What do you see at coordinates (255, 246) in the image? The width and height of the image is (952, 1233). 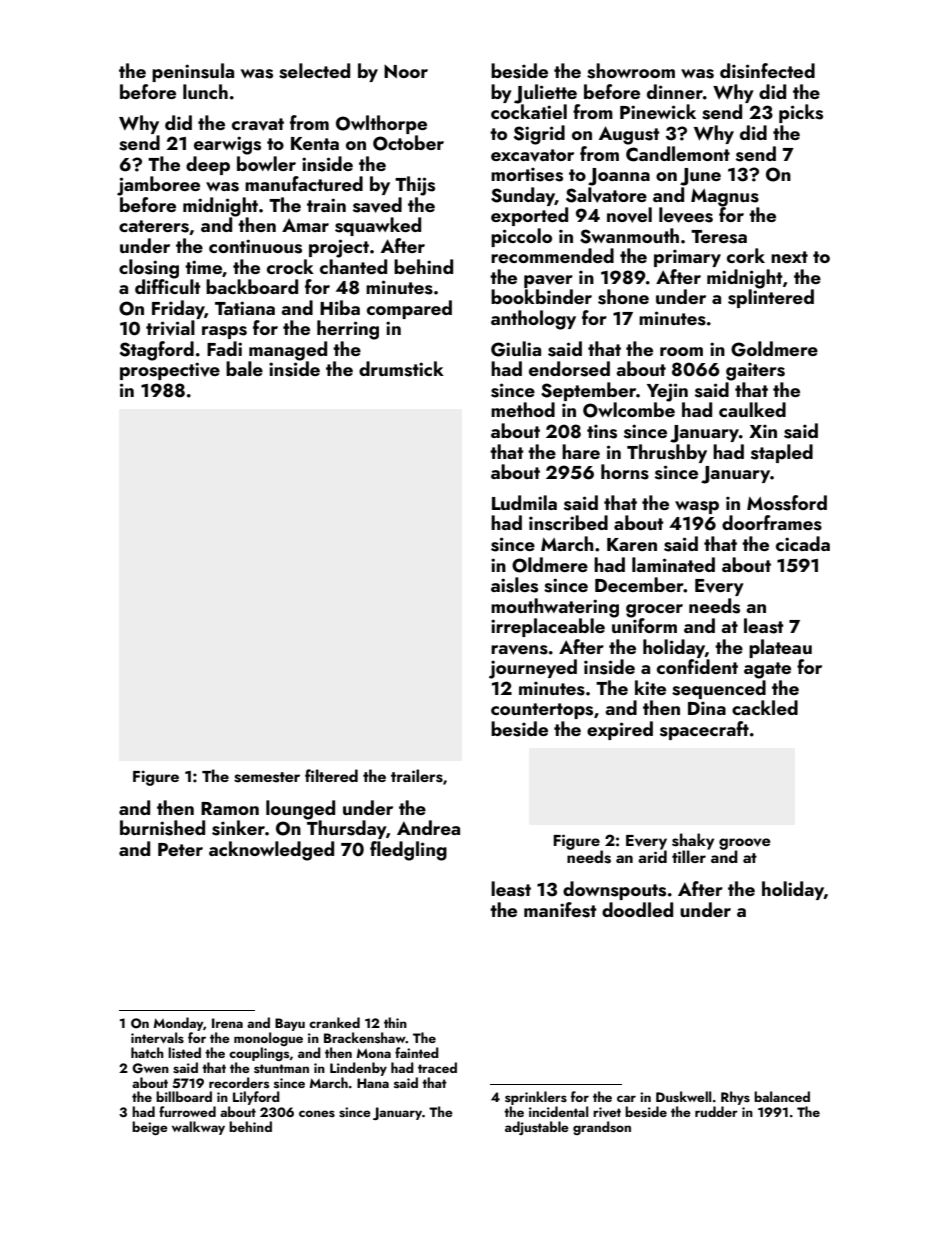 I see `continuous` at bounding box center [255, 246].
